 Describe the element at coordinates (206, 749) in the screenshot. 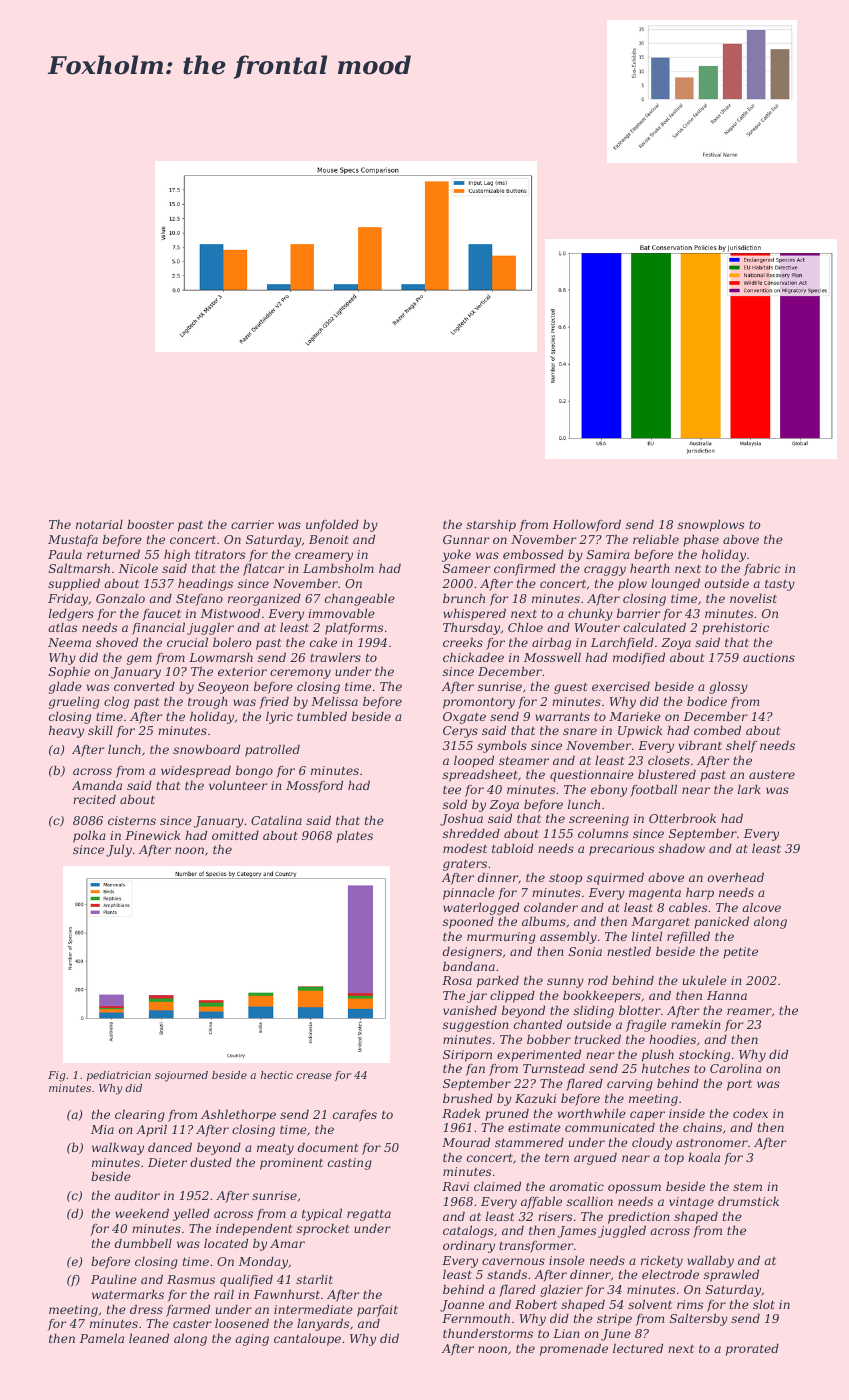

I see `snowboard` at that location.
